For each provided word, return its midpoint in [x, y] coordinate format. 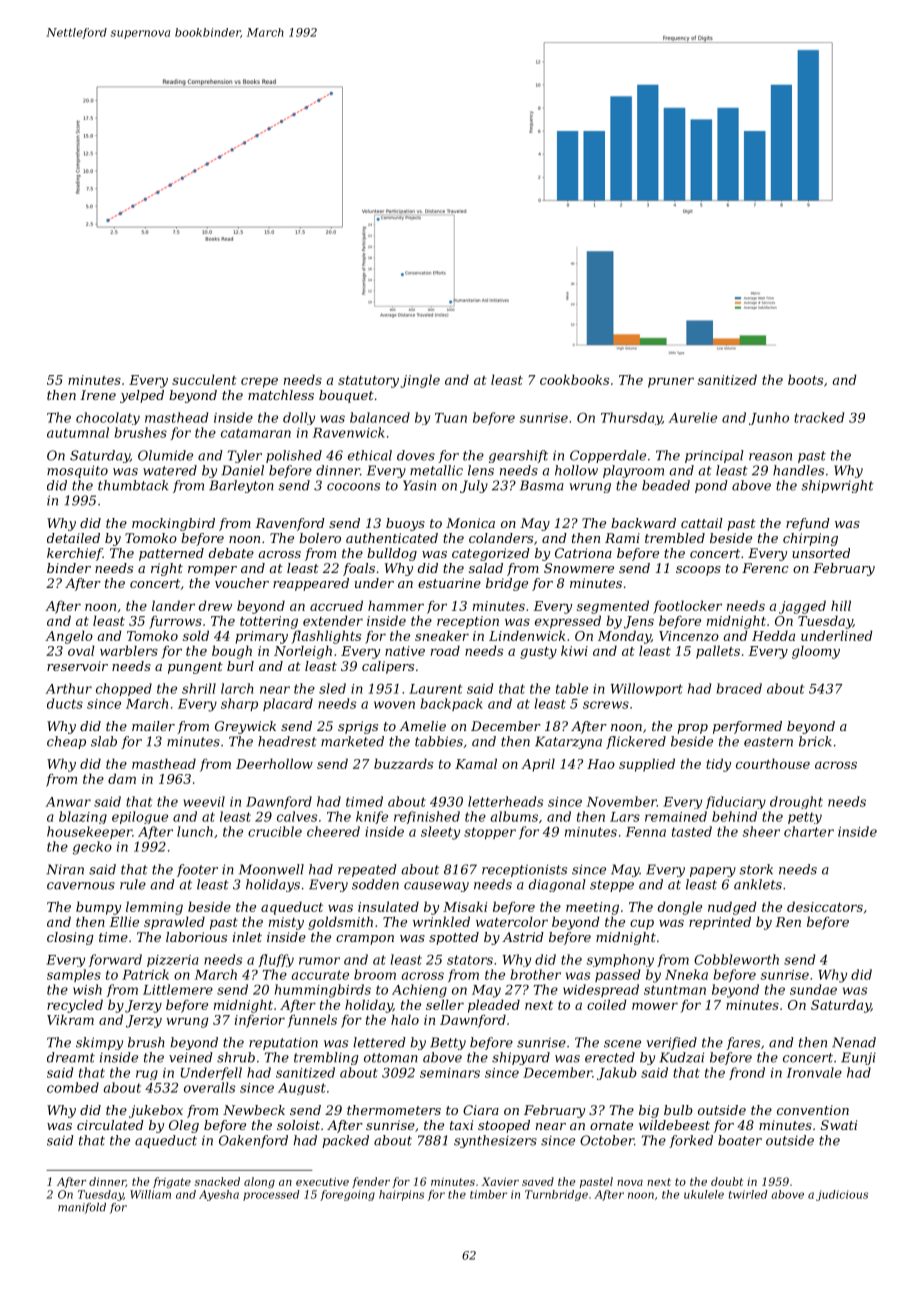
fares [743, 1043]
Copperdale [608, 456]
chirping [810, 539]
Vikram [70, 1019]
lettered [379, 1042]
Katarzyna [568, 742]
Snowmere [579, 568]
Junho [769, 418]
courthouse [773, 763]
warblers [129, 650]
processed [271, 1195]
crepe [259, 382]
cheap [66, 742]
